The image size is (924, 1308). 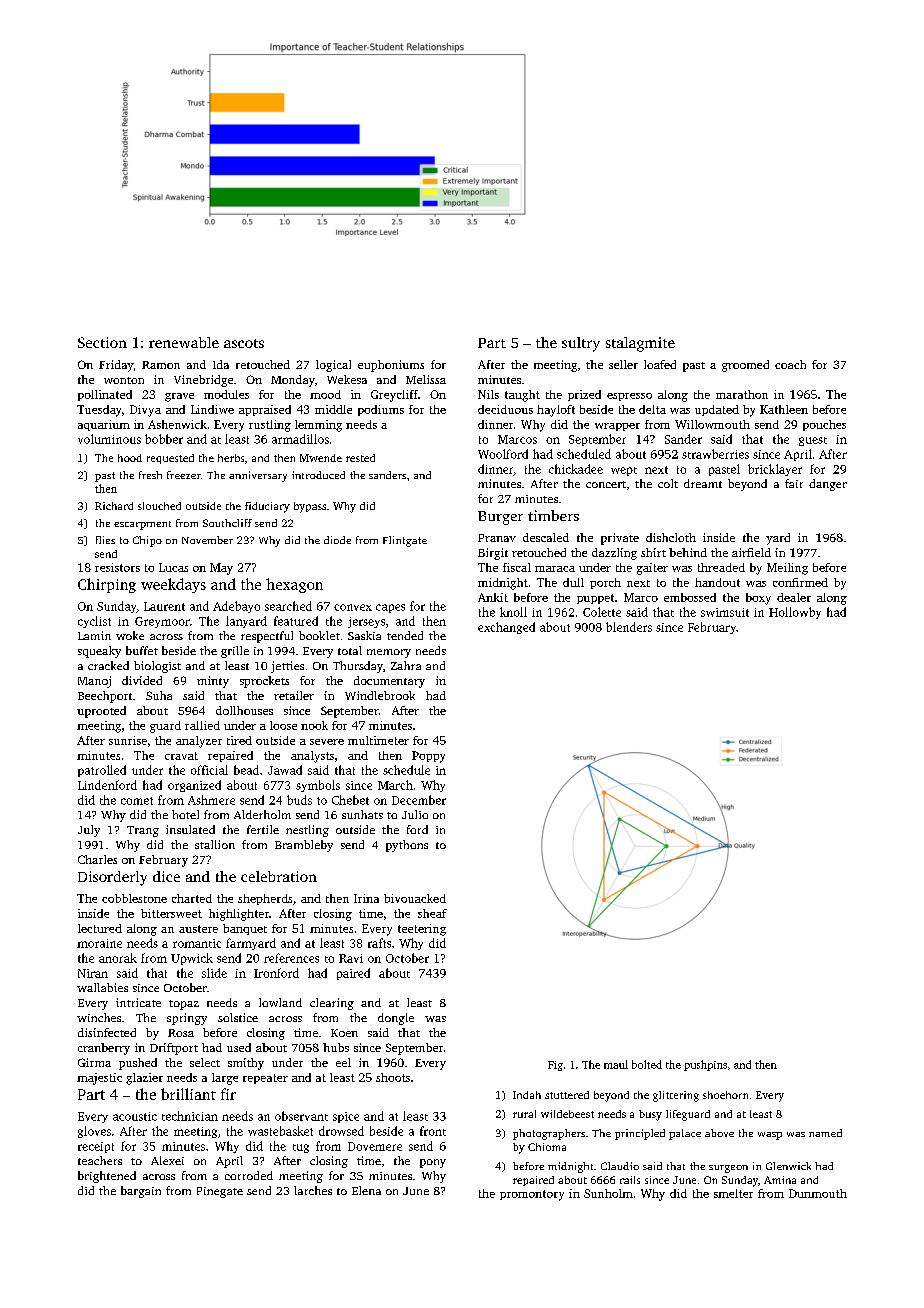 What do you see at coordinates (313, 1190) in the image?
I see `larches` at bounding box center [313, 1190].
